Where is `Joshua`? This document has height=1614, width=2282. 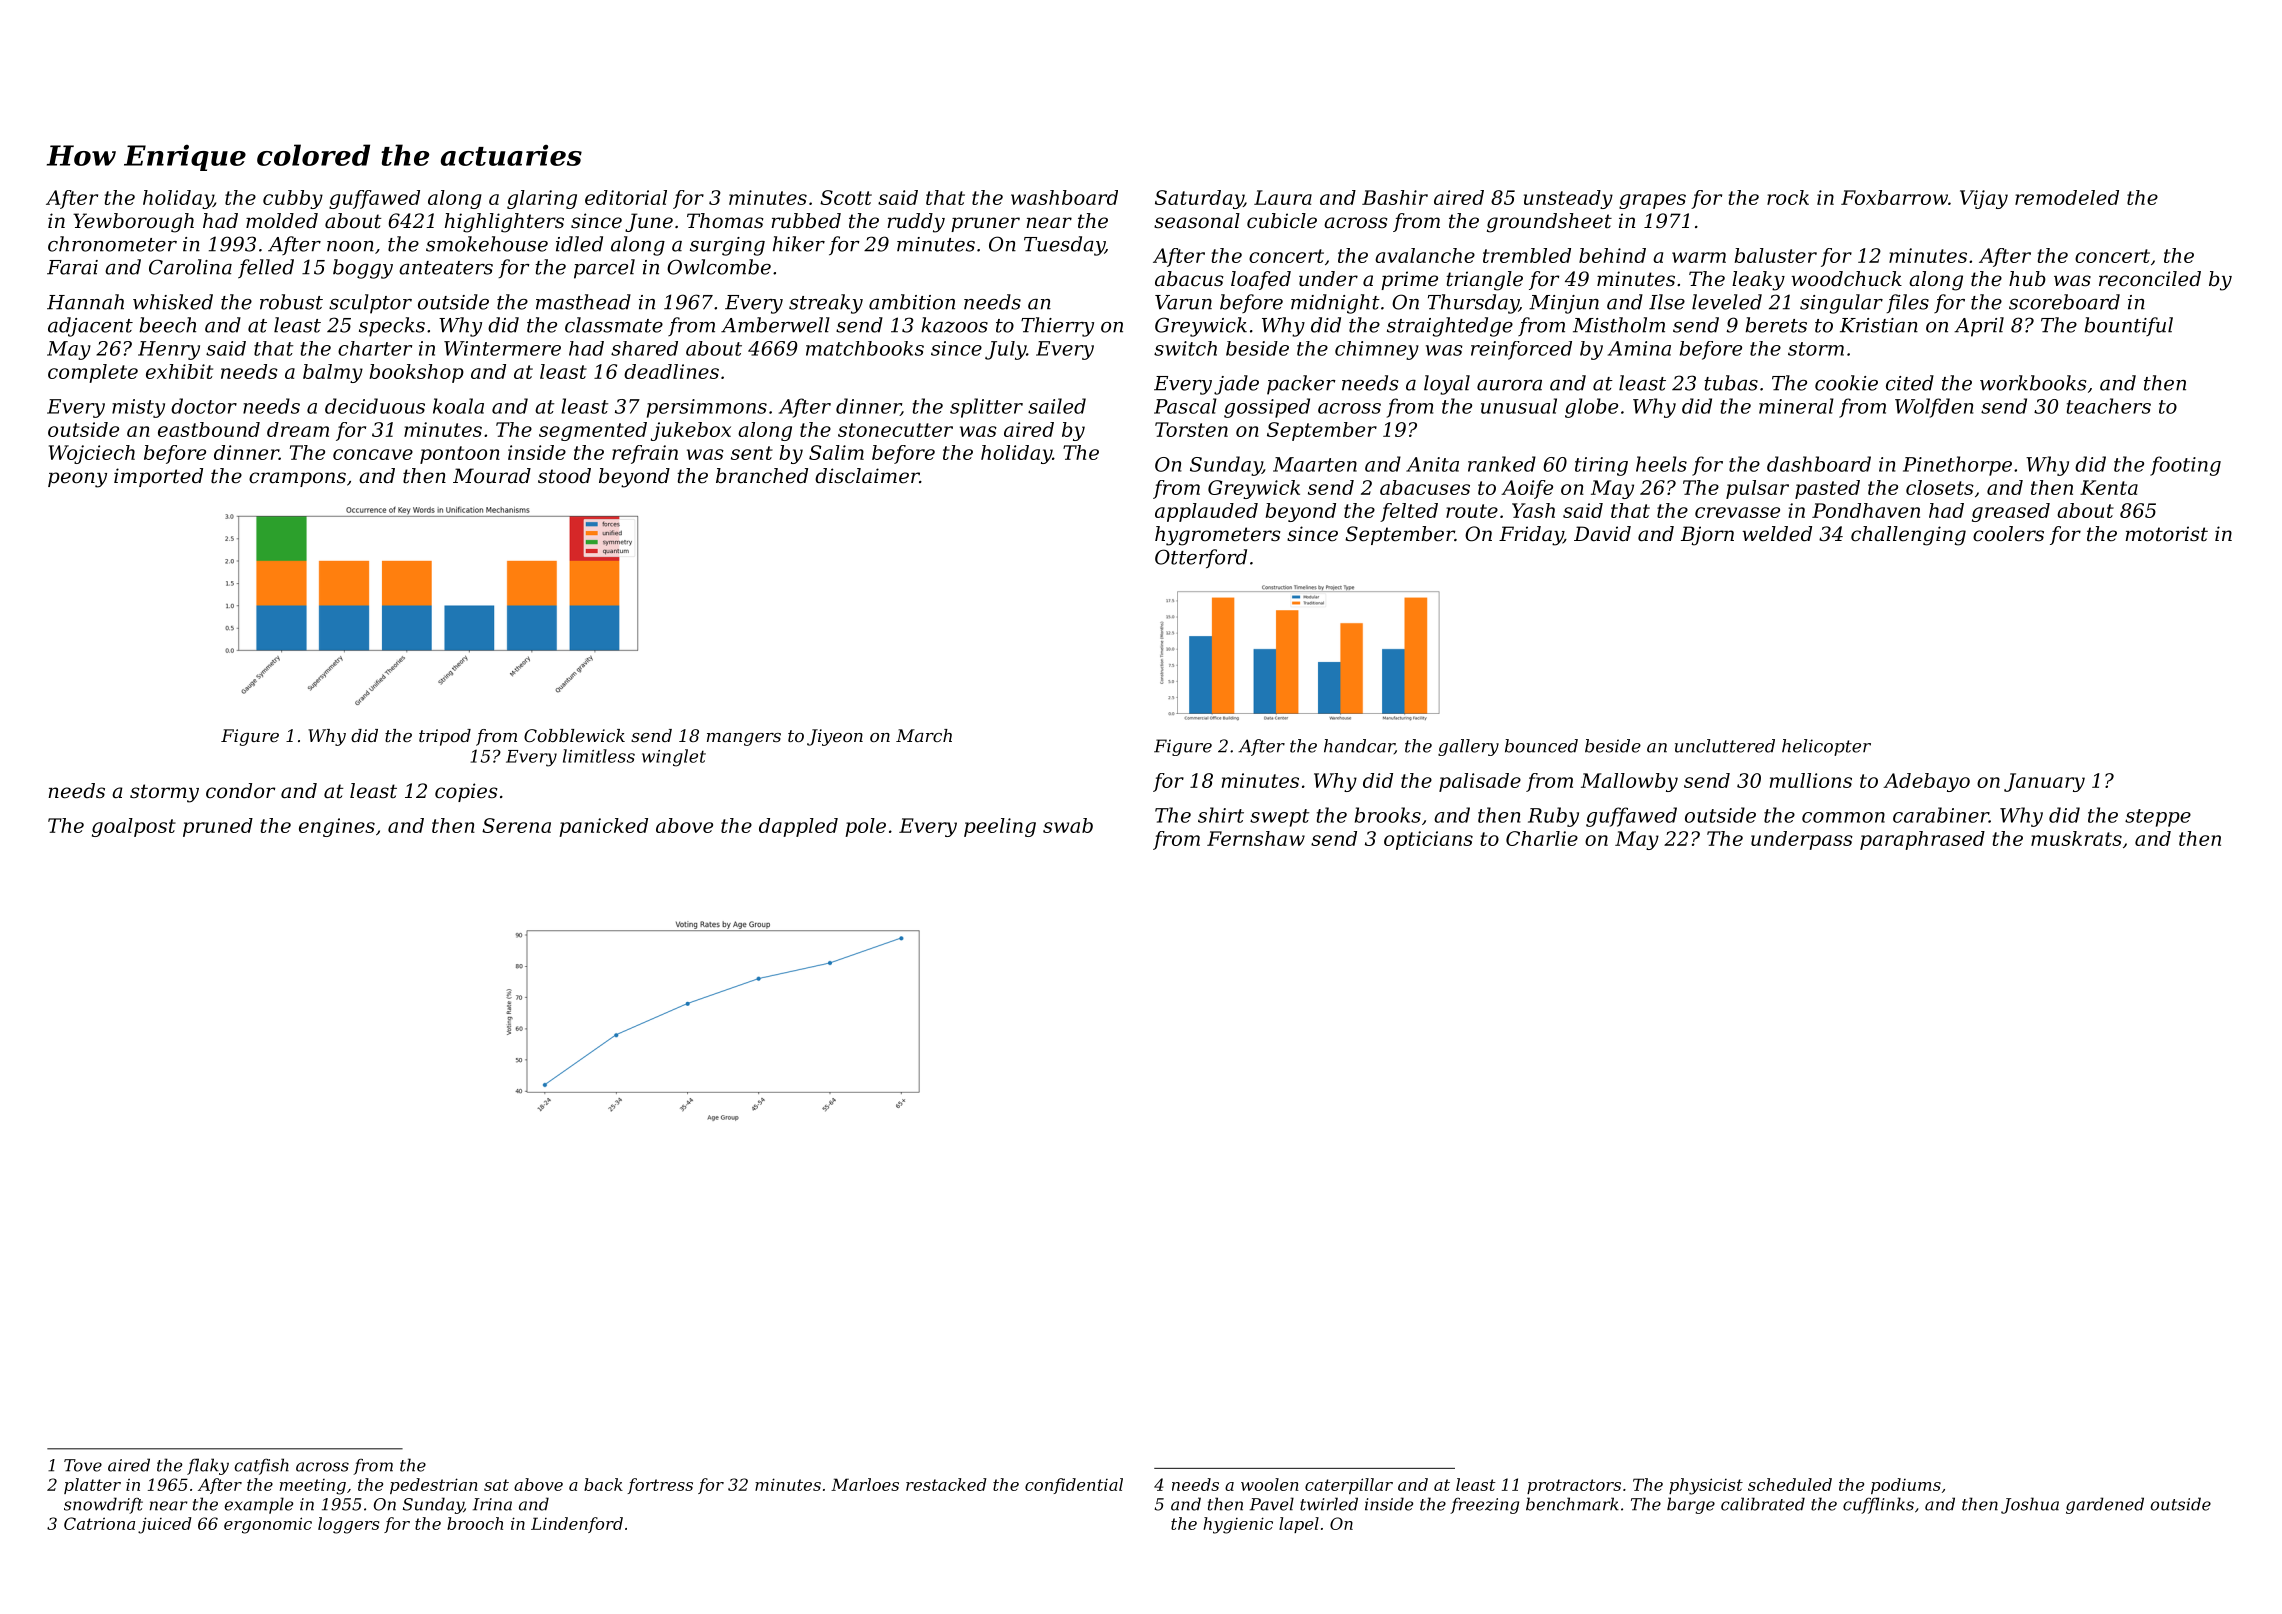 Joshua is located at coordinates (2030, 1505).
